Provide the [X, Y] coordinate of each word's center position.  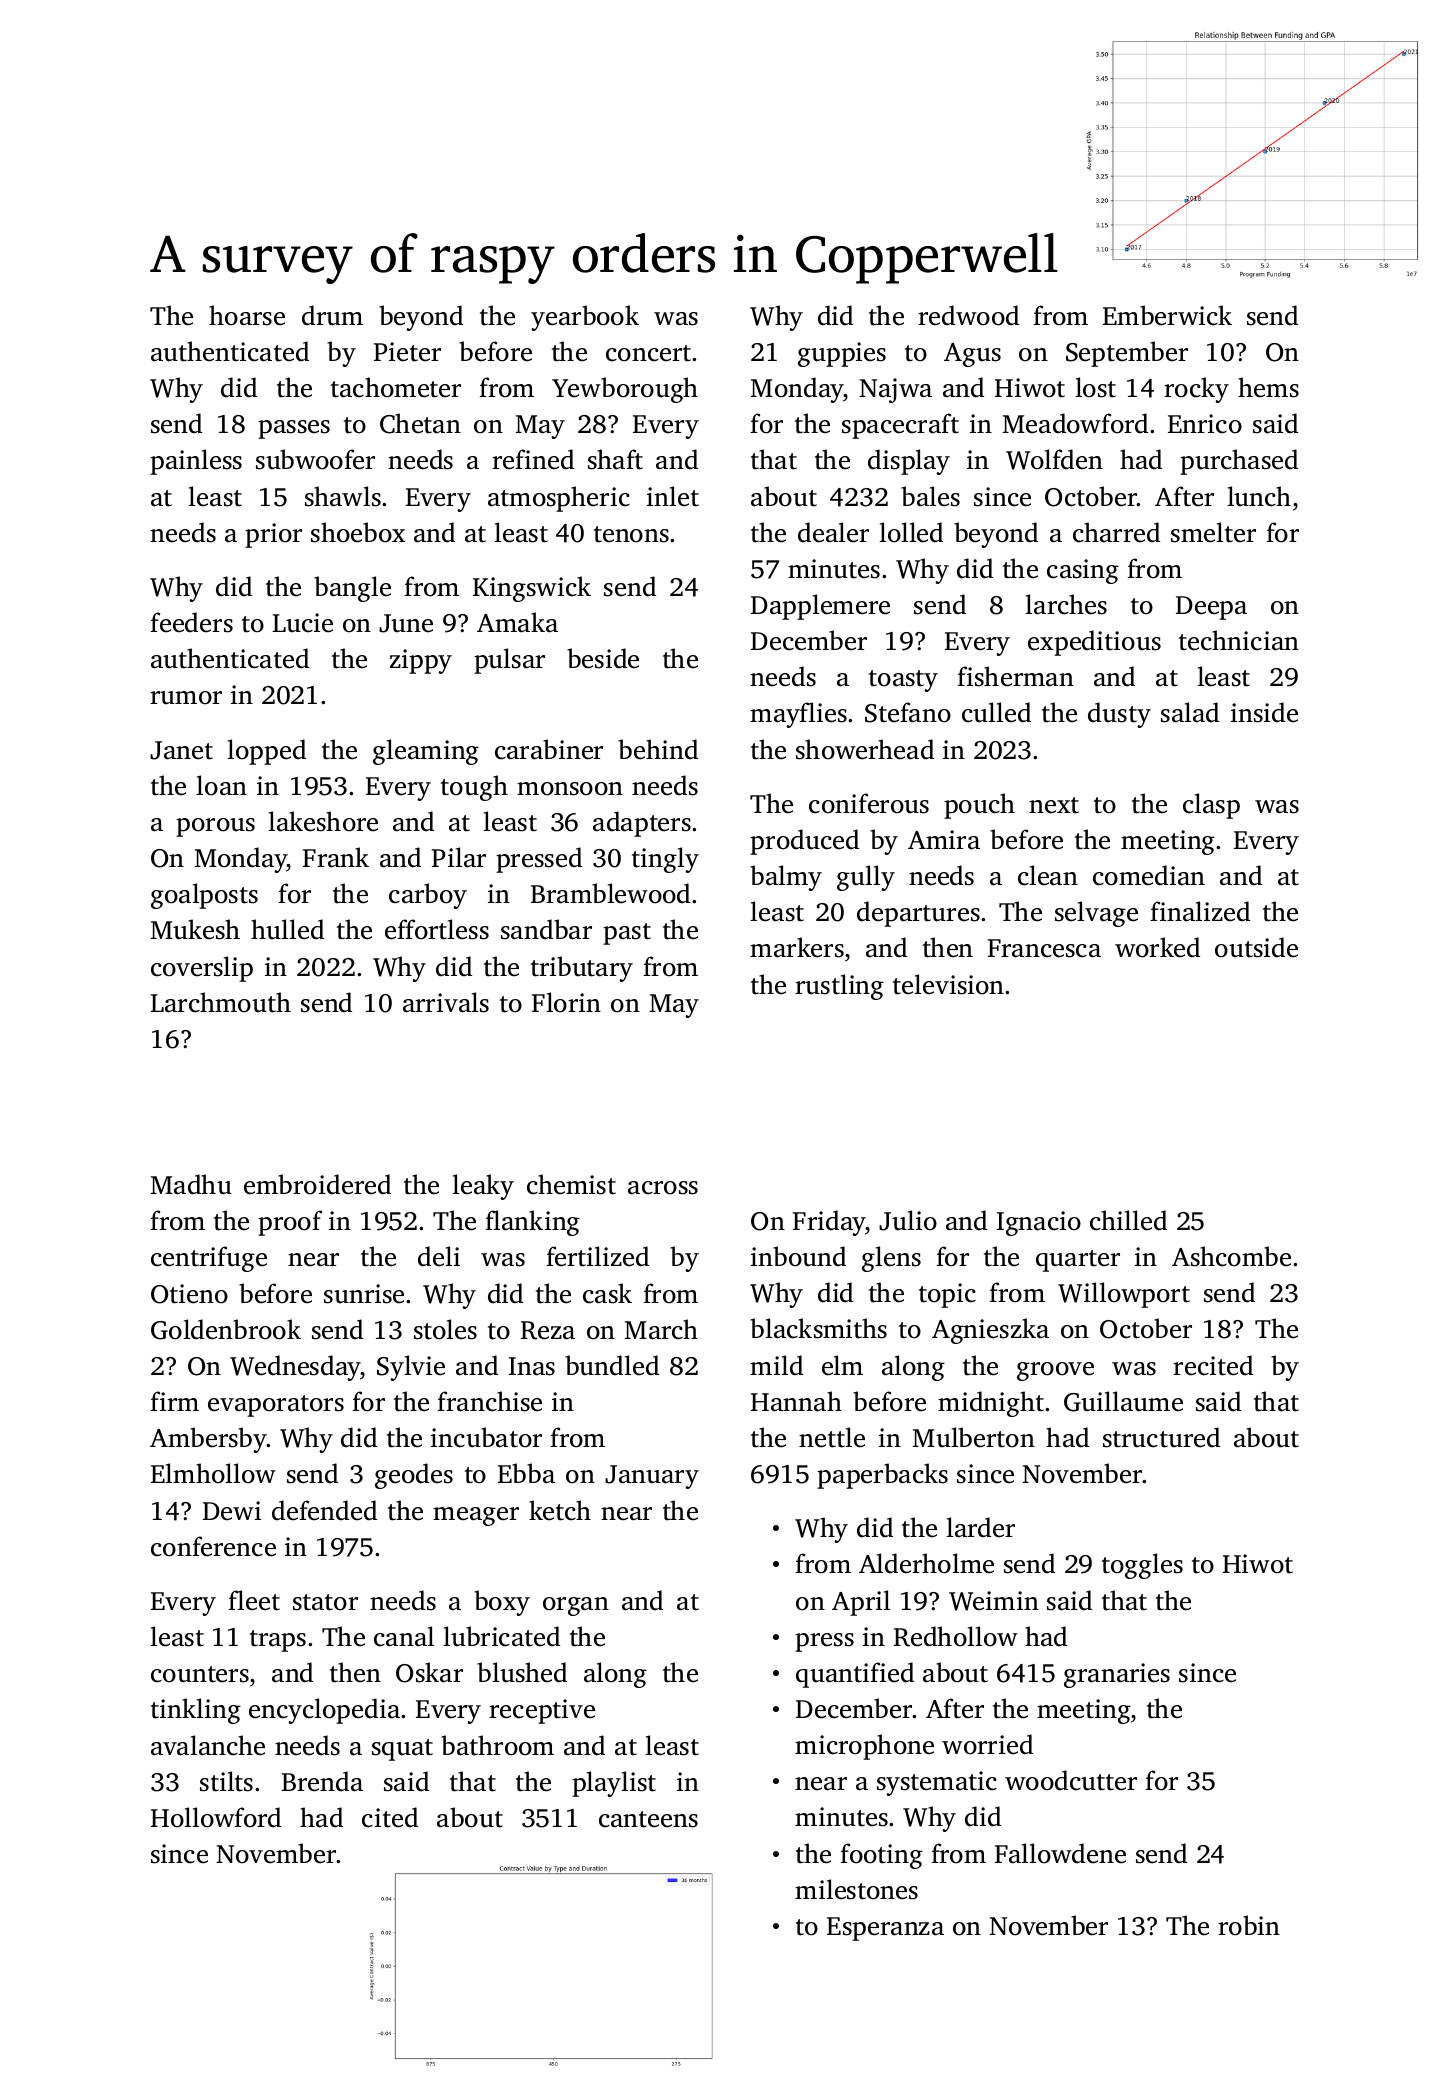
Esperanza [885, 1929]
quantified [855, 1675]
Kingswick [532, 589]
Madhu [191, 1184]
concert [648, 353]
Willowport [1124, 1295]
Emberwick [1167, 315]
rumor [186, 698]
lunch [1259, 496]
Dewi [232, 1511]
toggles [1142, 1566]
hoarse [247, 315]
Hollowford [216, 1817]
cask [607, 1293]
